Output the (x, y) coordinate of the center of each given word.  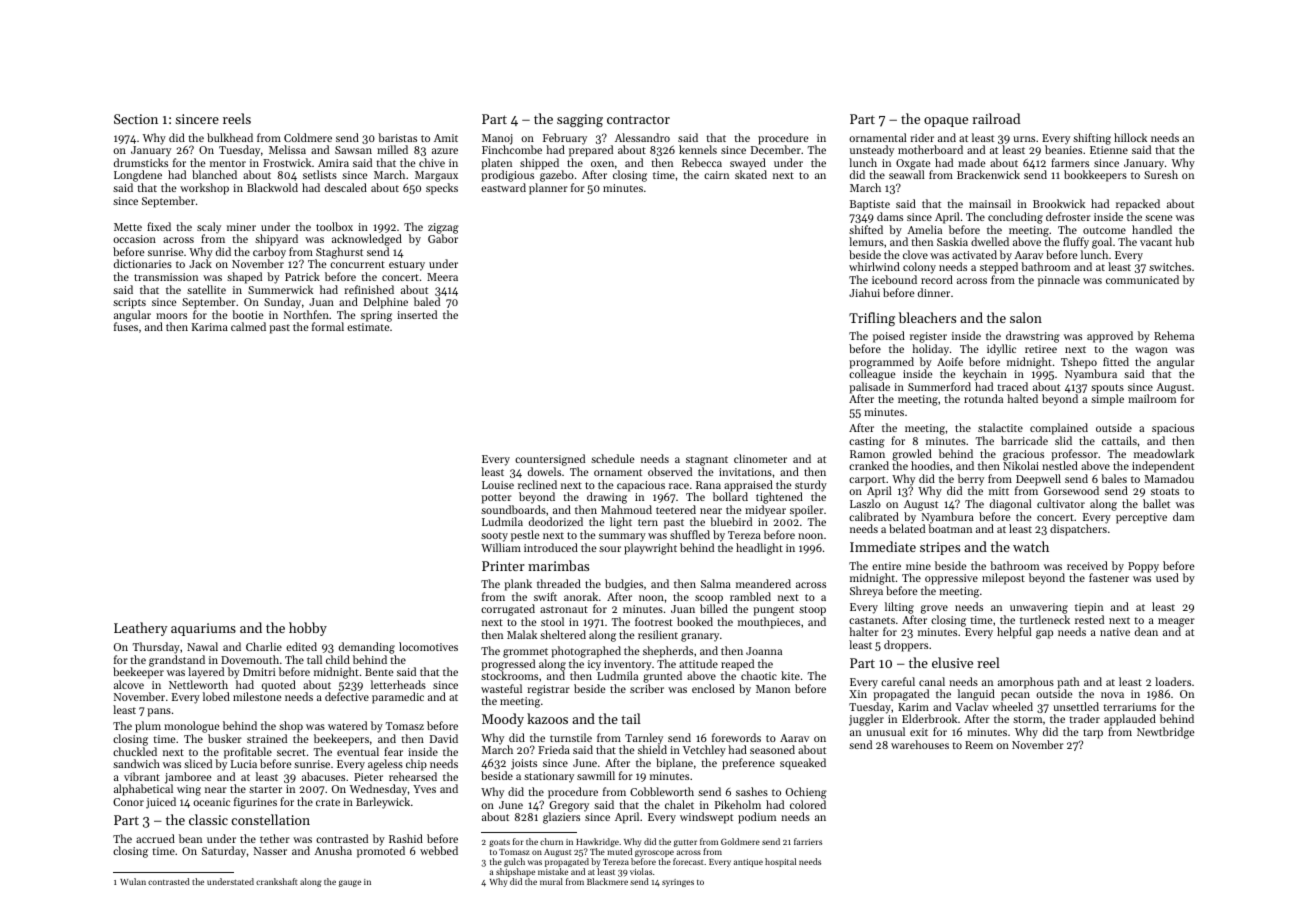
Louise (498, 485)
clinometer (760, 458)
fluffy (1076, 243)
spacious (1173, 429)
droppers (906, 646)
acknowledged (367, 240)
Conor (128, 802)
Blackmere (607, 881)
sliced (198, 763)
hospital (780, 862)
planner (548, 189)
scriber (647, 688)
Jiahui (864, 292)
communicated (1142, 279)
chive (432, 162)
